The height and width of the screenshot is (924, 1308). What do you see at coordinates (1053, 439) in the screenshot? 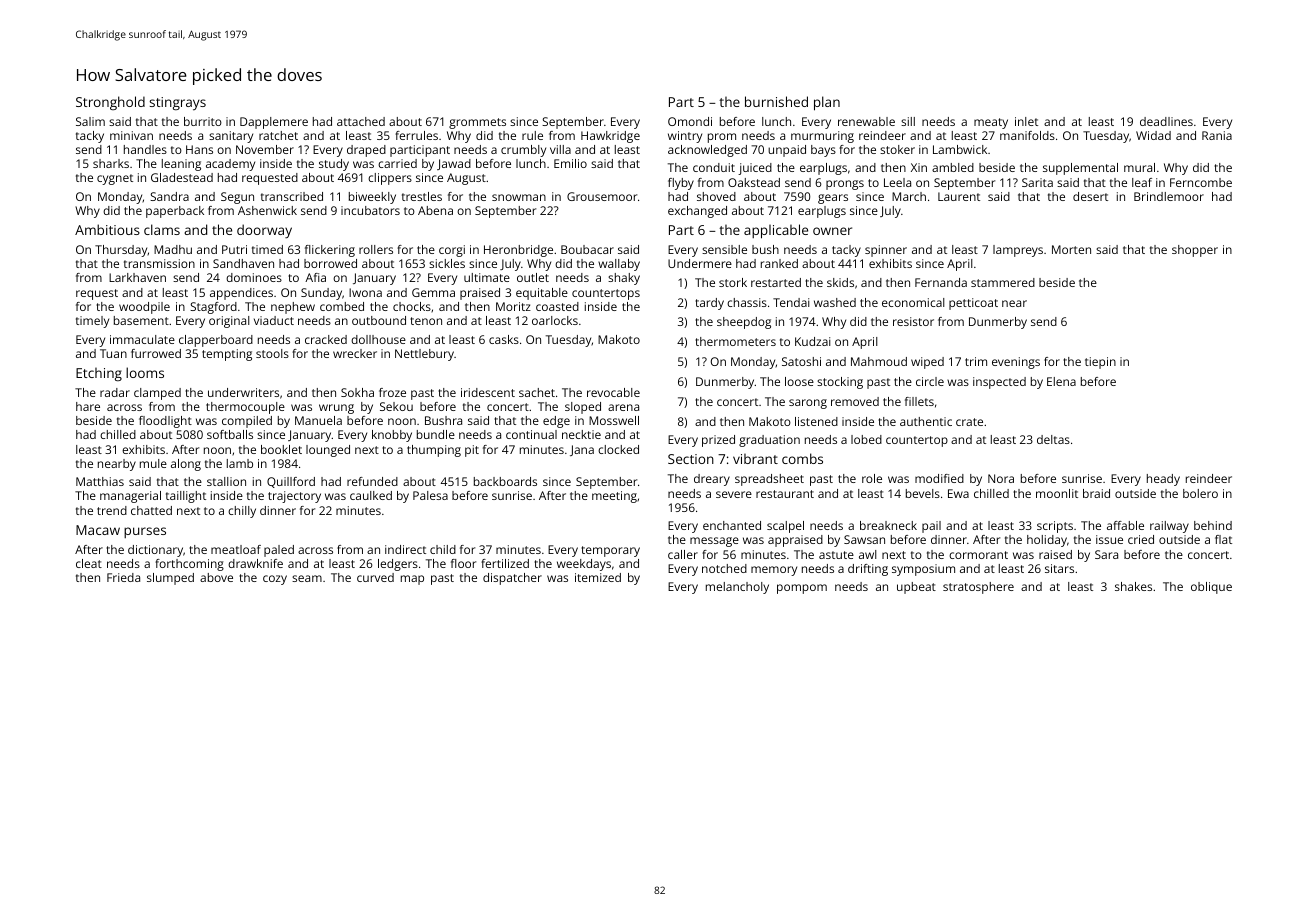
I see `deltas` at bounding box center [1053, 439].
